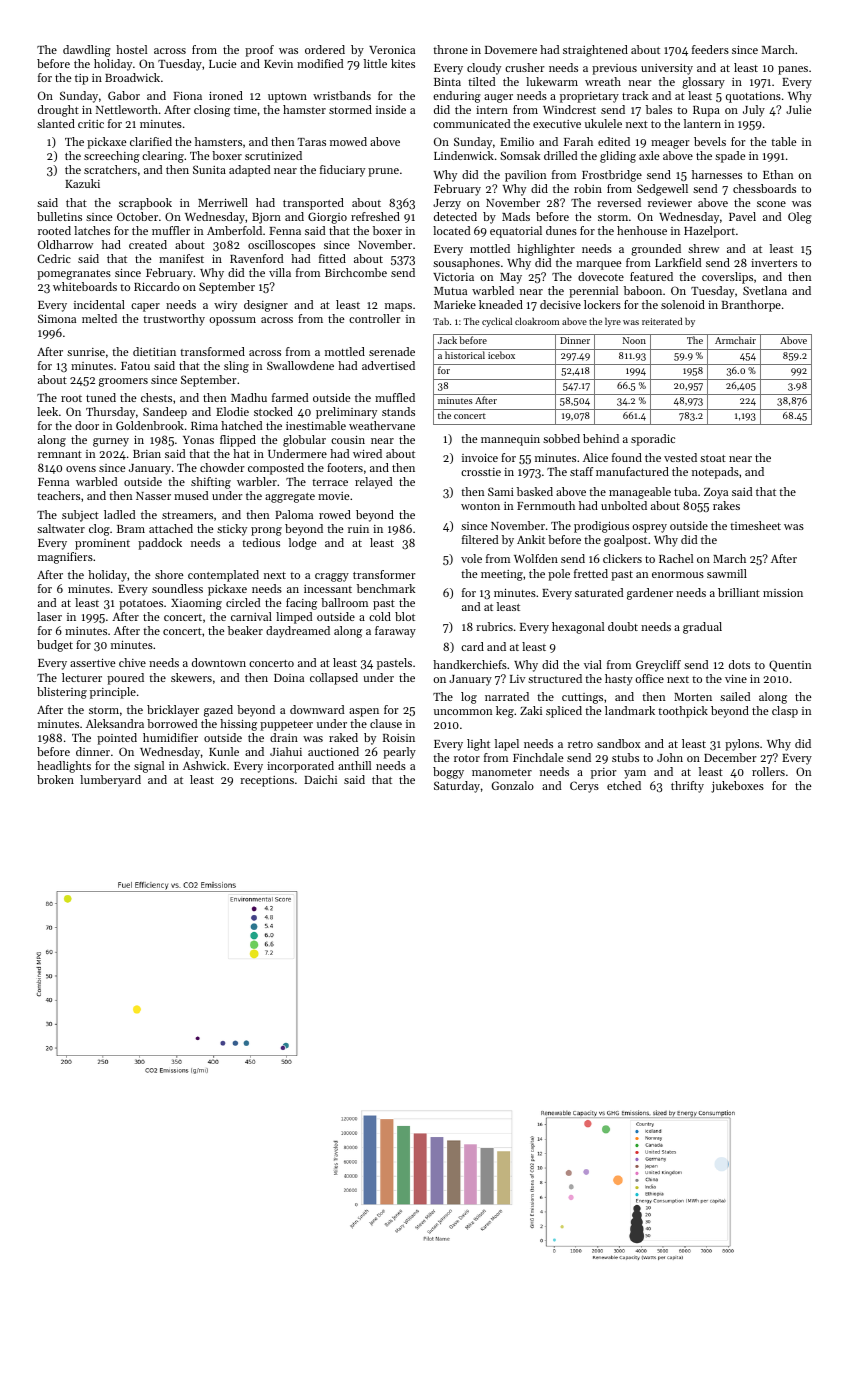 This page has height=1400, width=849. I want to click on feeders, so click(710, 49).
